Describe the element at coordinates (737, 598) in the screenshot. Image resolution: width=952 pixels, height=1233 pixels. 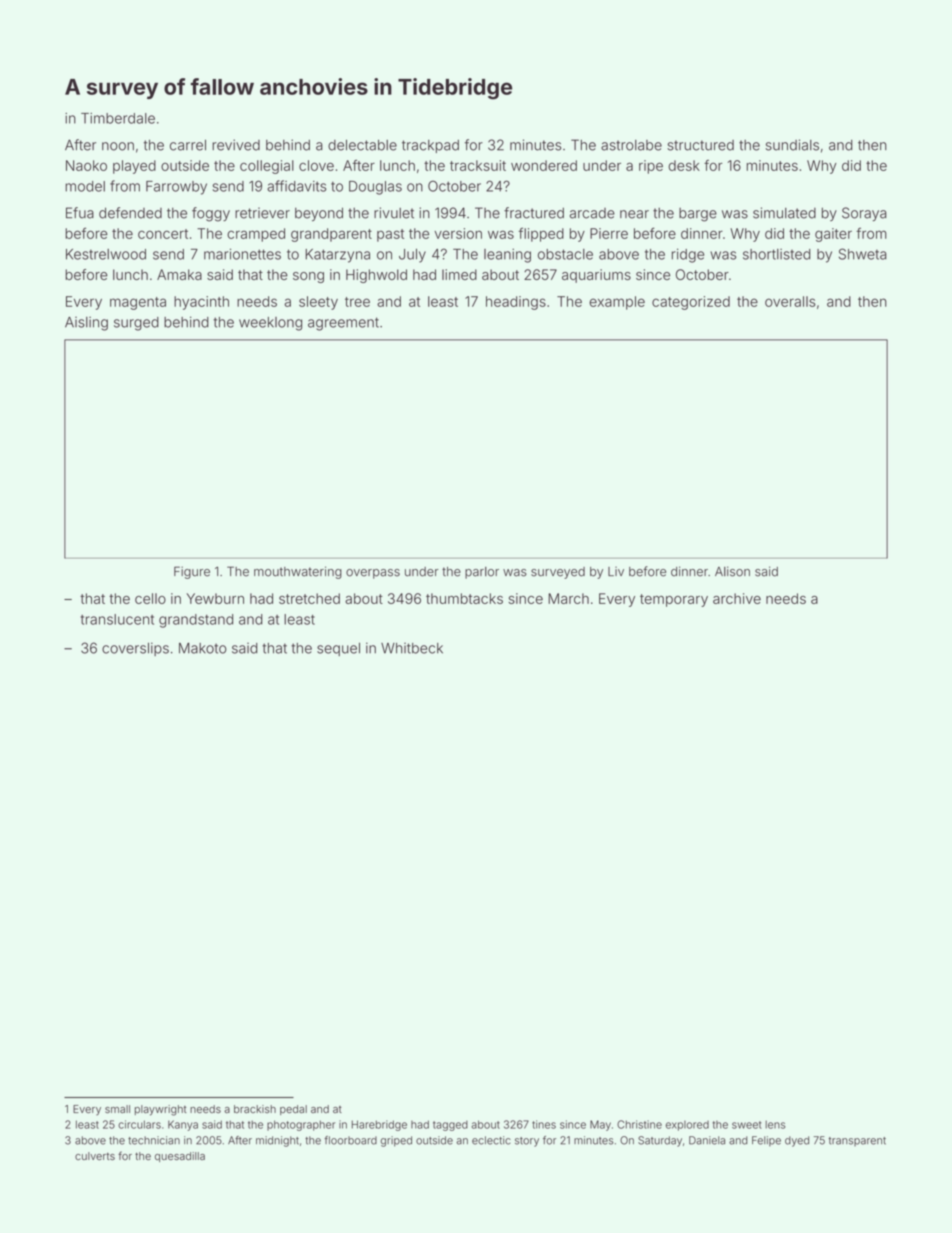
I see `archive` at that location.
